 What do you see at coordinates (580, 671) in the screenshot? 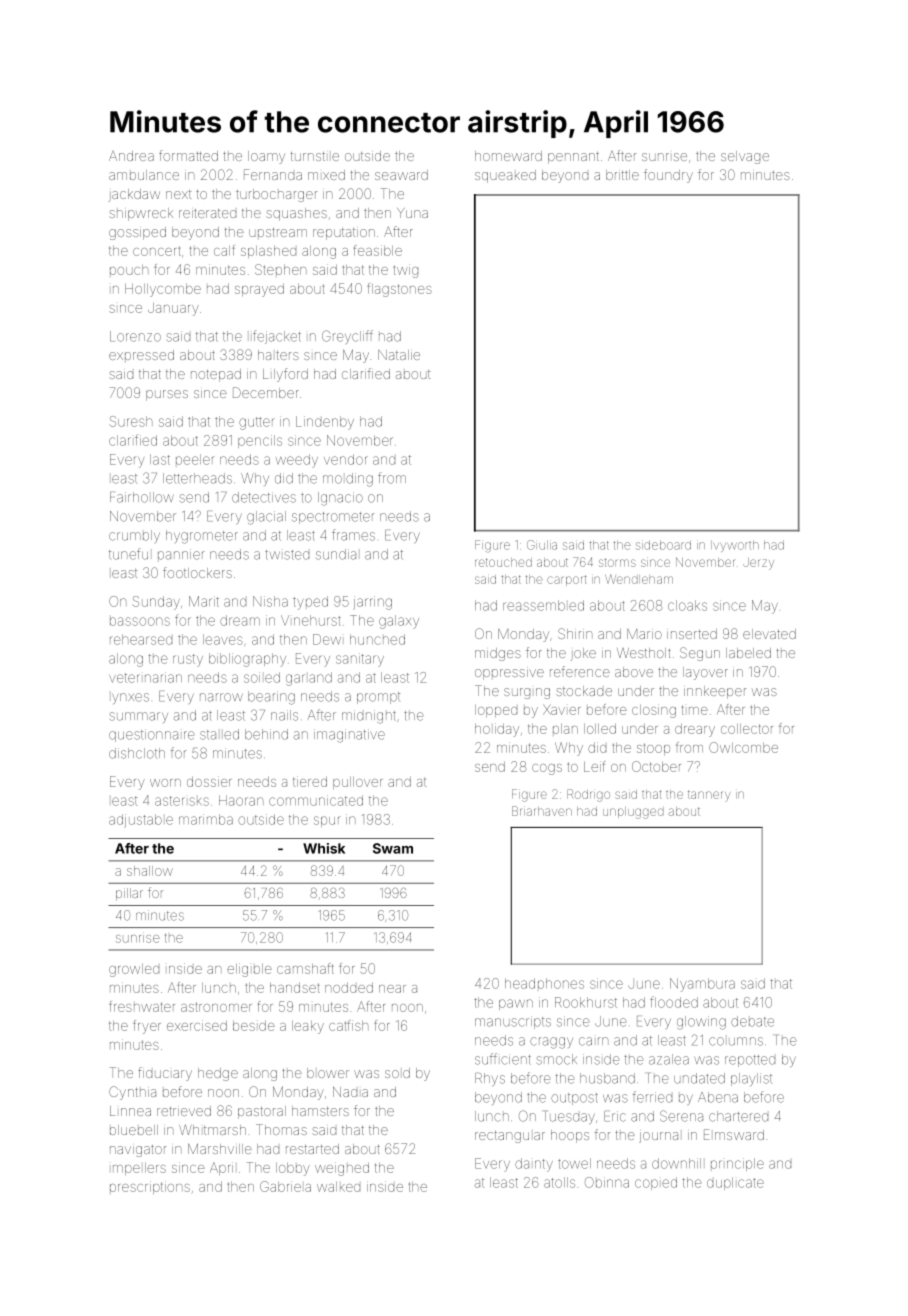
I see `reference` at bounding box center [580, 671].
